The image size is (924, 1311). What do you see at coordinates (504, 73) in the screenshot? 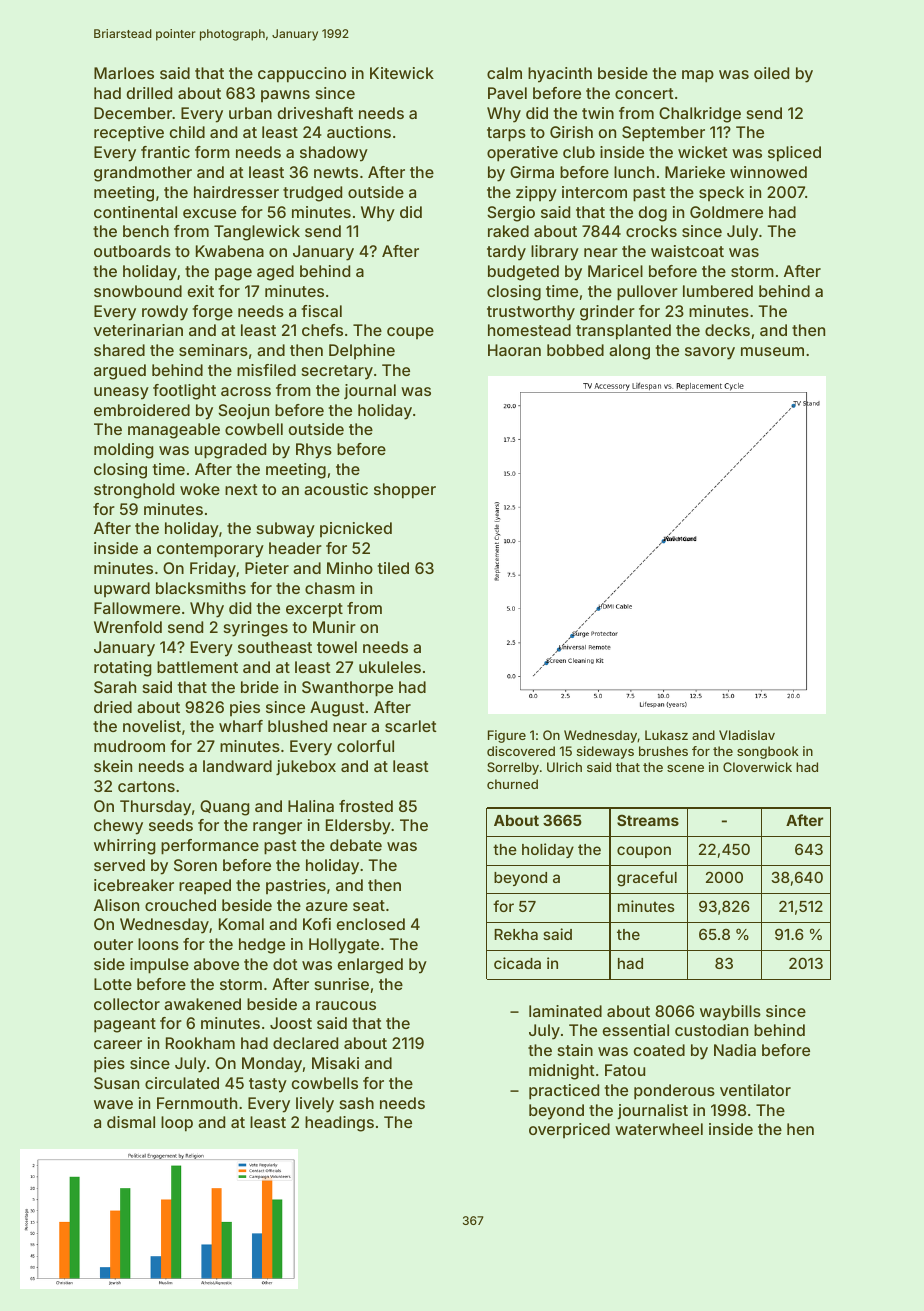
I see `calm` at bounding box center [504, 73].
